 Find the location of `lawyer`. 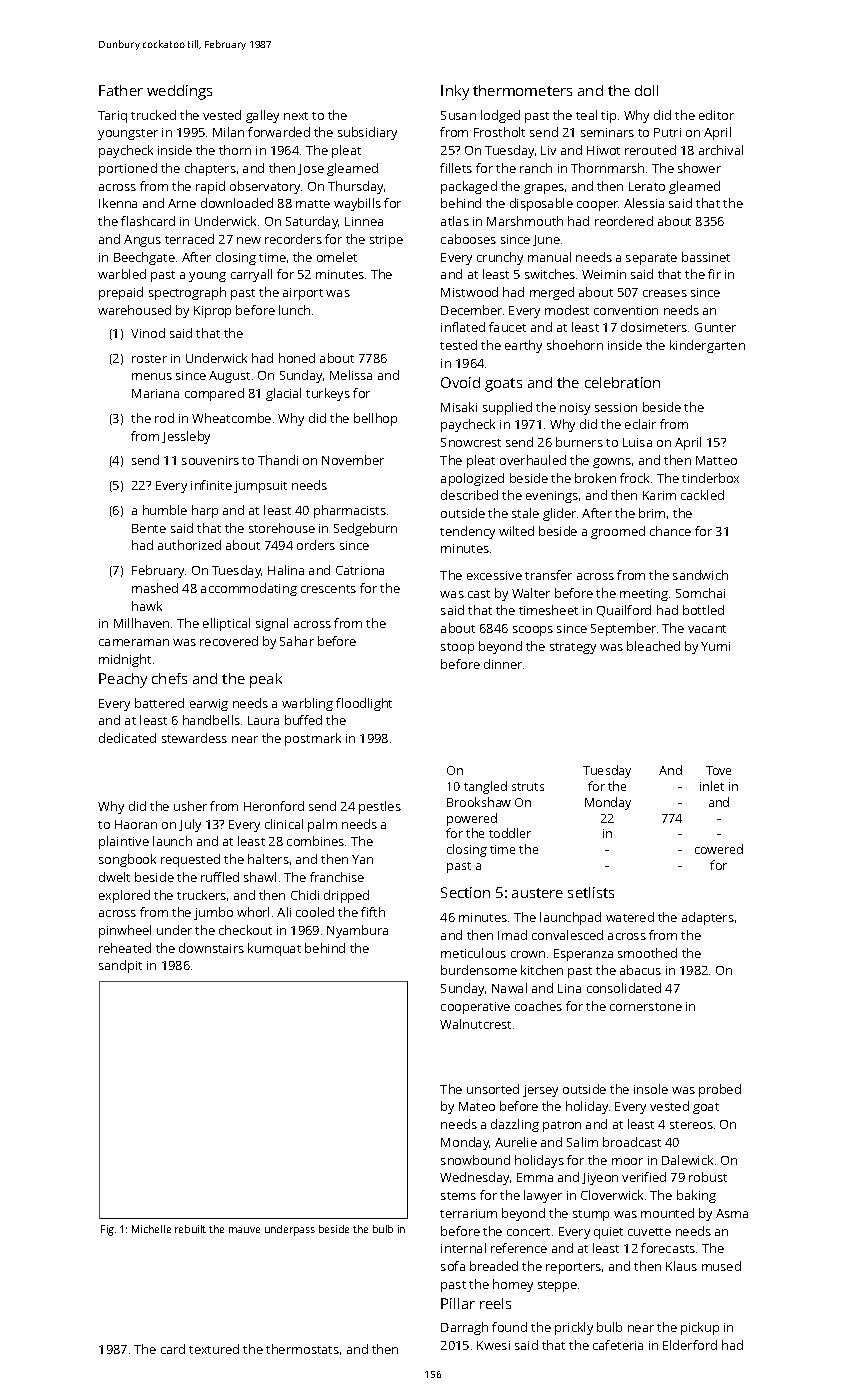

lawyer is located at coordinates (543, 1196).
